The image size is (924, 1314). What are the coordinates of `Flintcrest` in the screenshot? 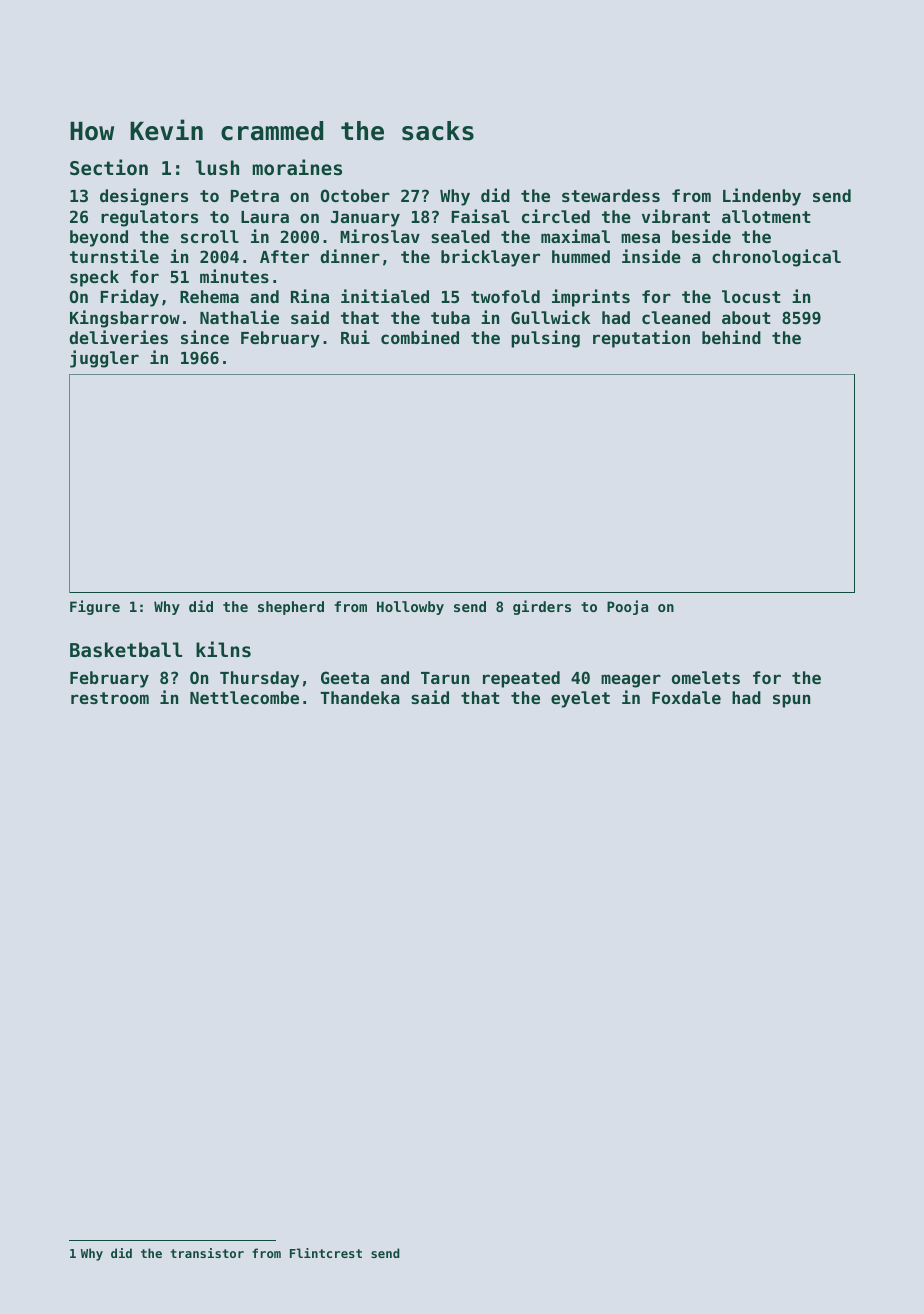 It's located at (326, 1253).
